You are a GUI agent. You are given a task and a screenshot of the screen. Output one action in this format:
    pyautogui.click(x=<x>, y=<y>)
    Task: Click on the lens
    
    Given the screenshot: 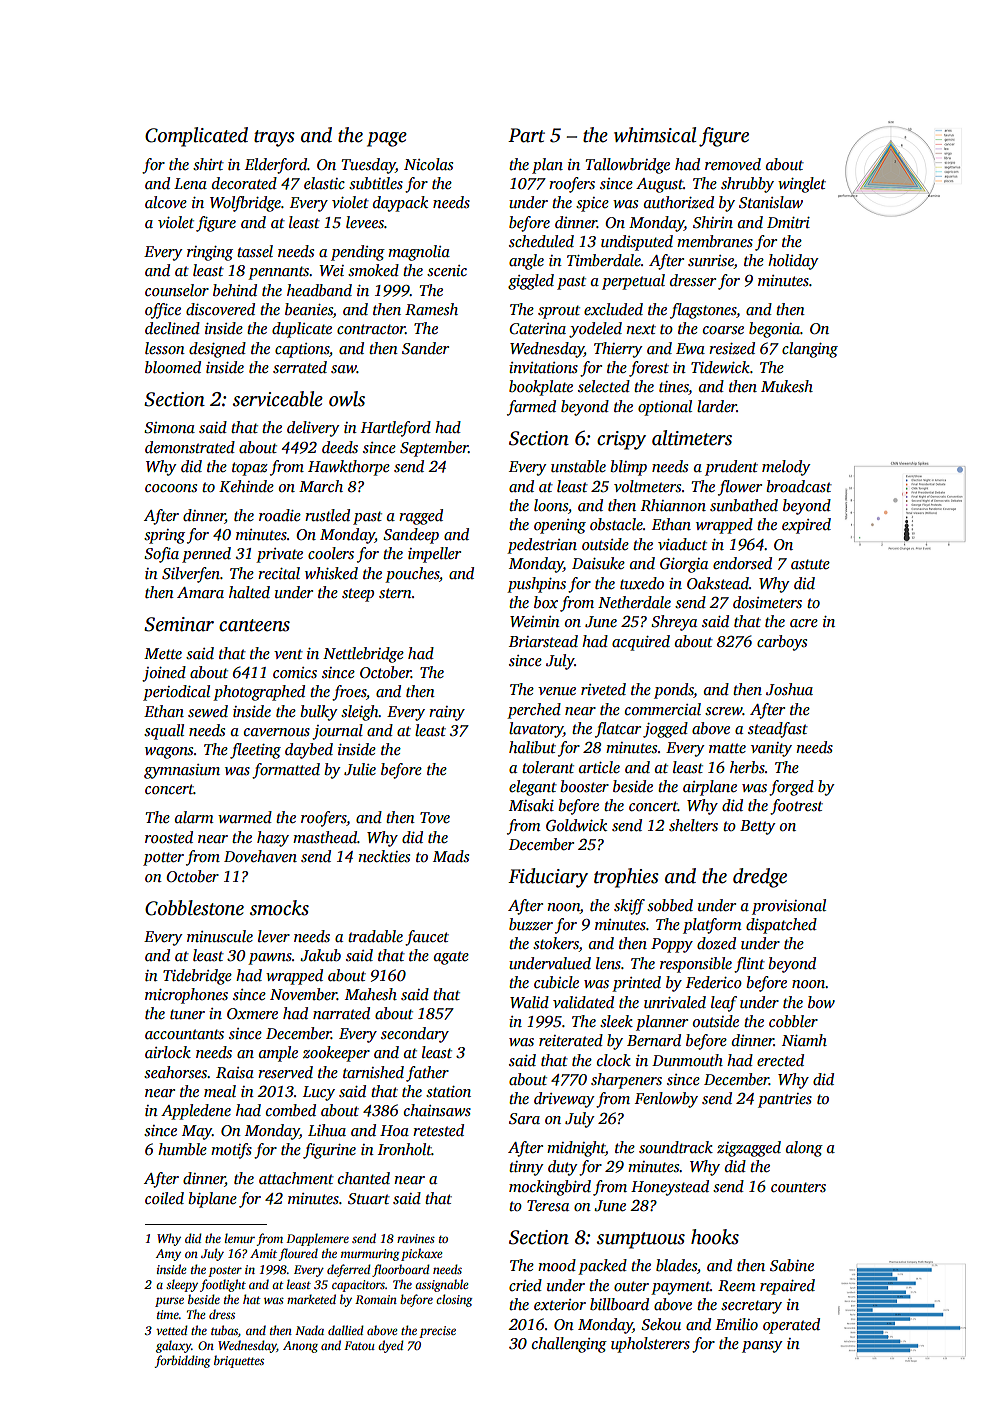 What is the action you would take?
    pyautogui.click(x=608, y=963)
